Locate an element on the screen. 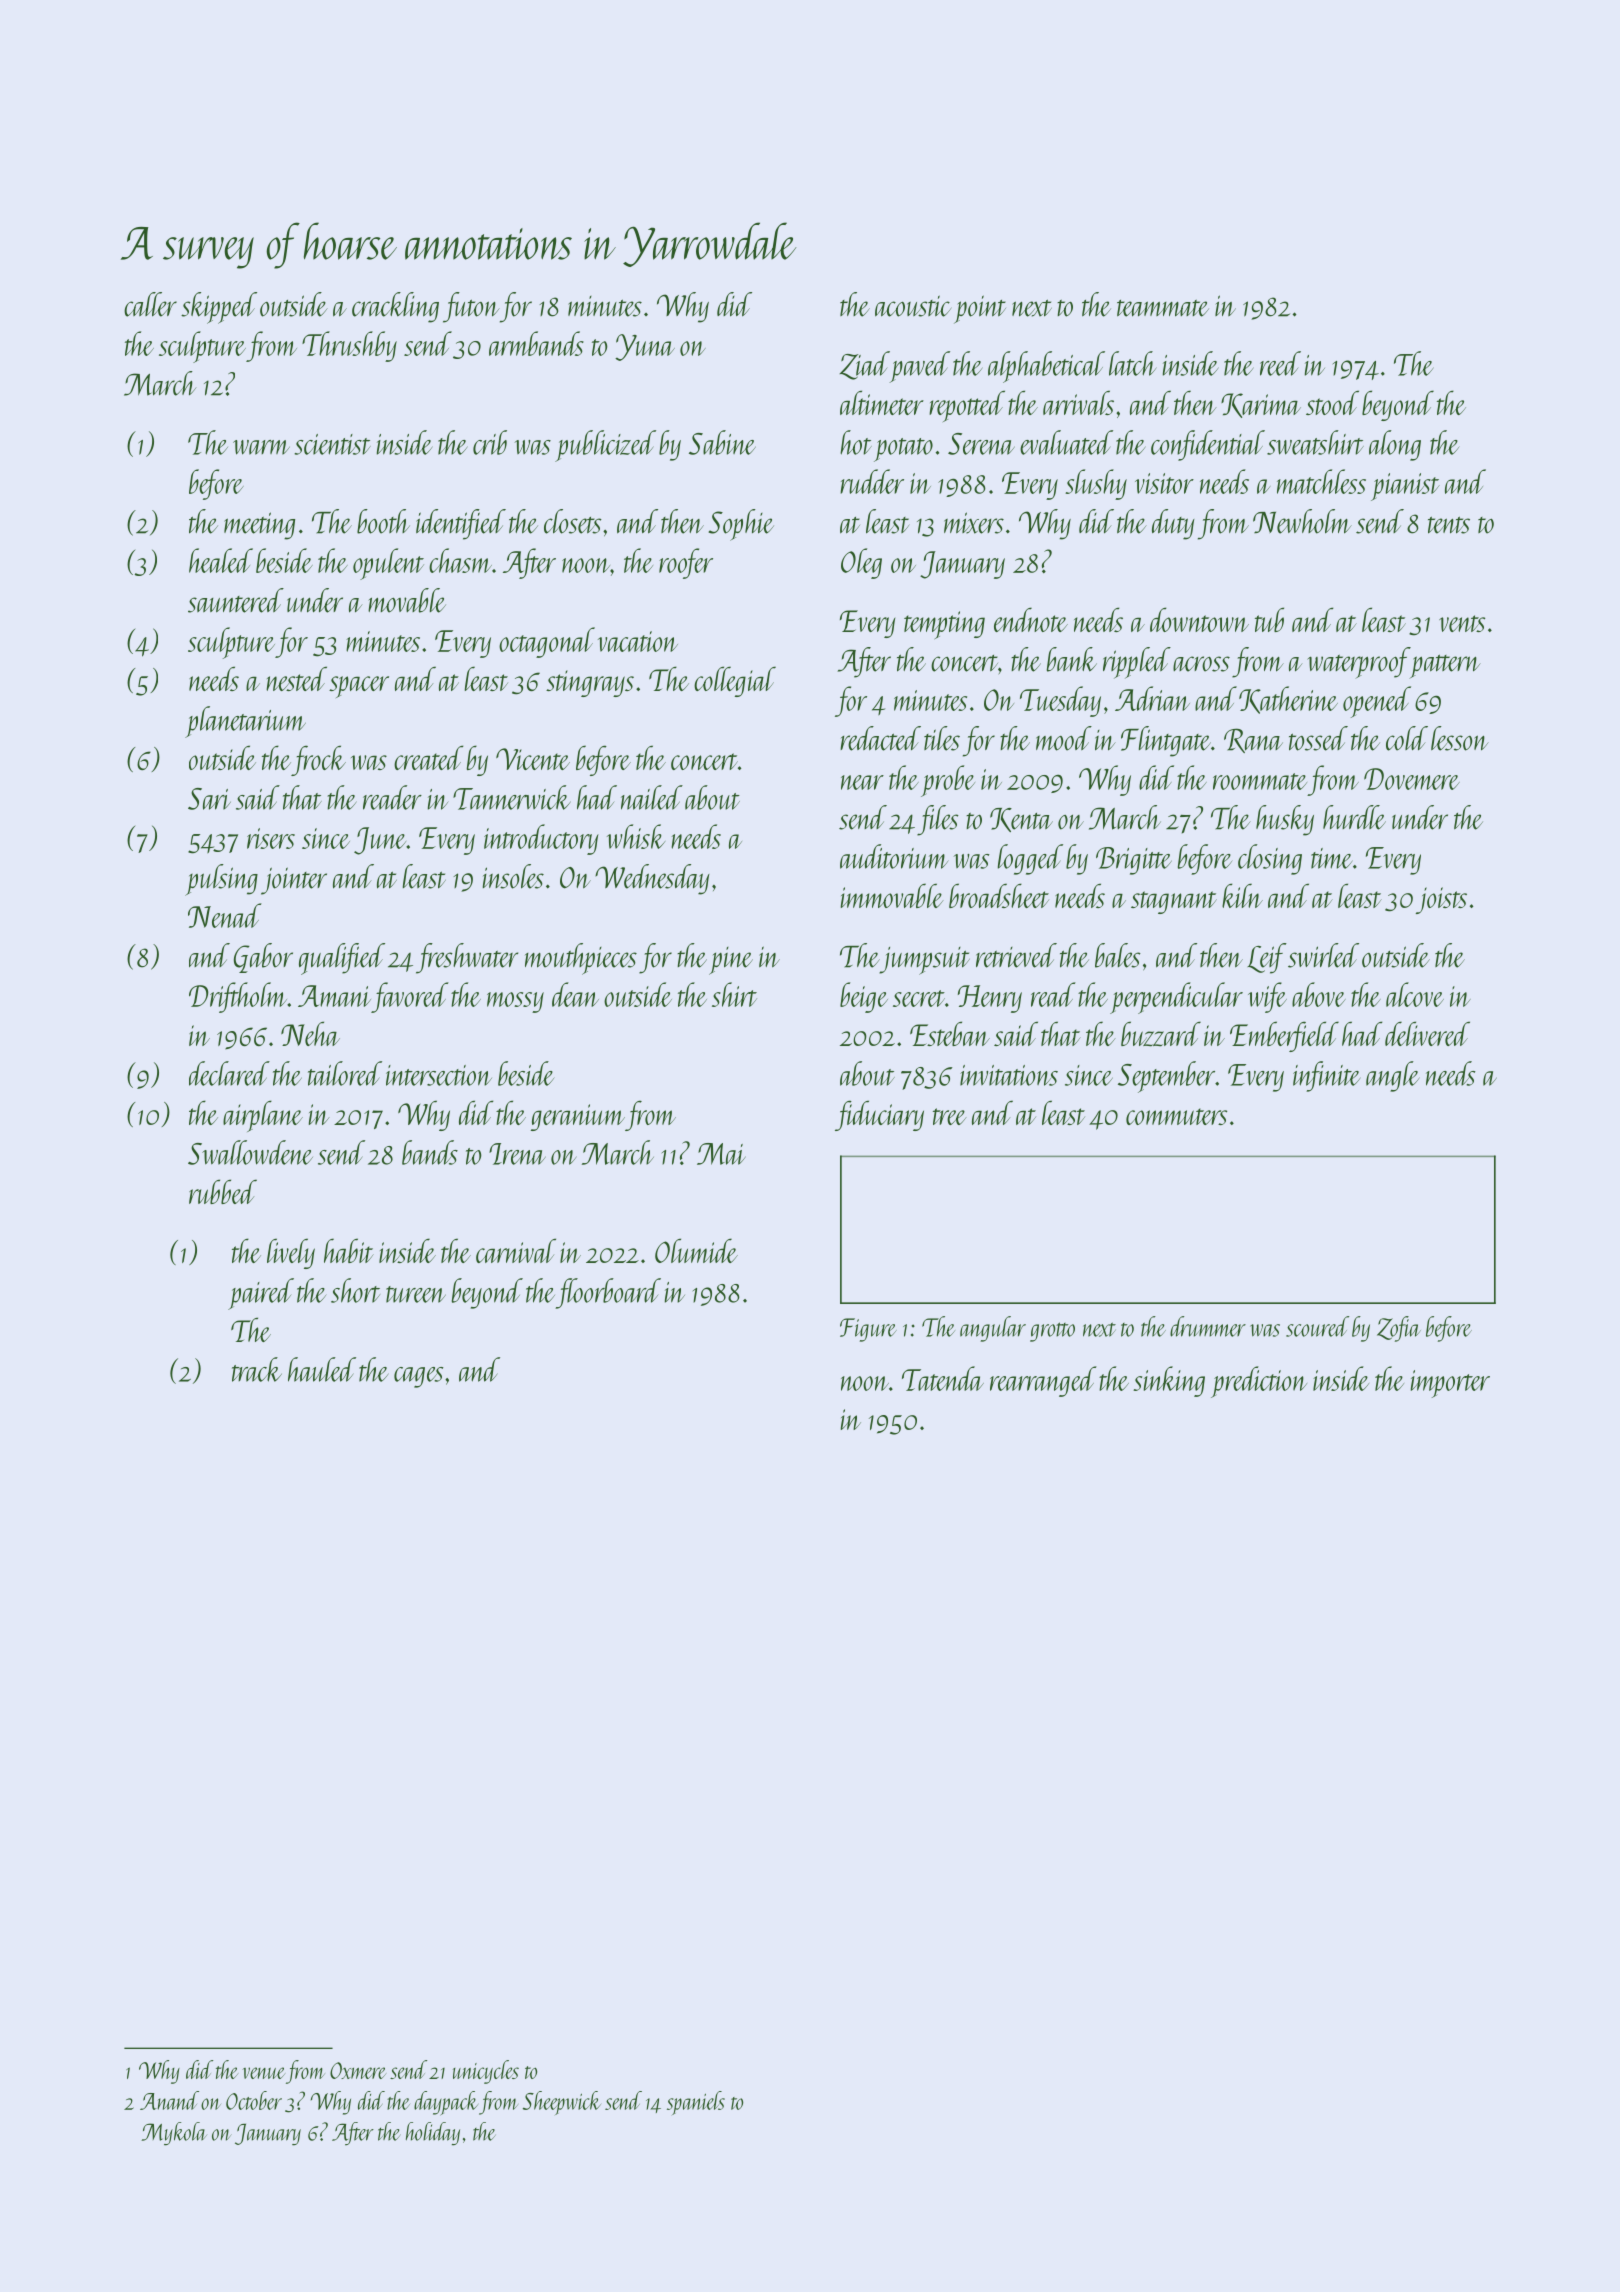 This screenshot has height=2292, width=1620. Sabine is located at coordinates (722, 442).
